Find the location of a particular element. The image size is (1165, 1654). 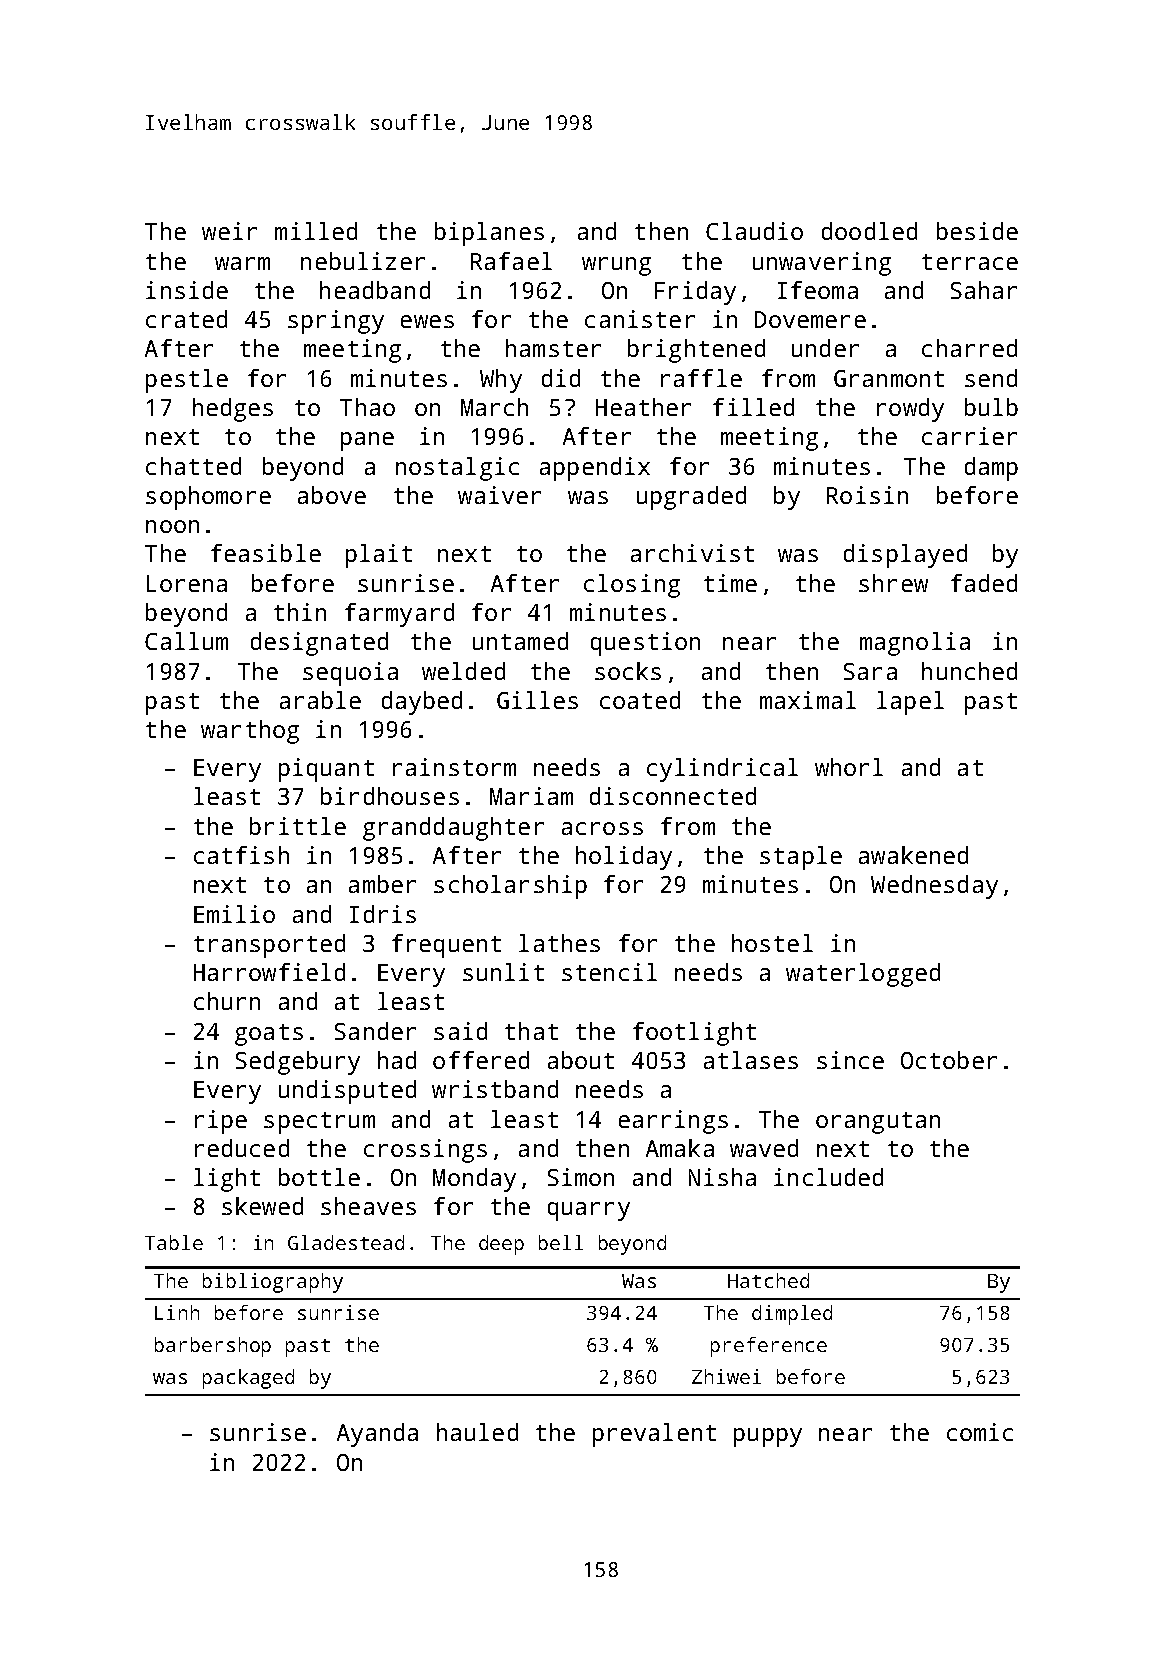

hauled is located at coordinates (477, 1432).
